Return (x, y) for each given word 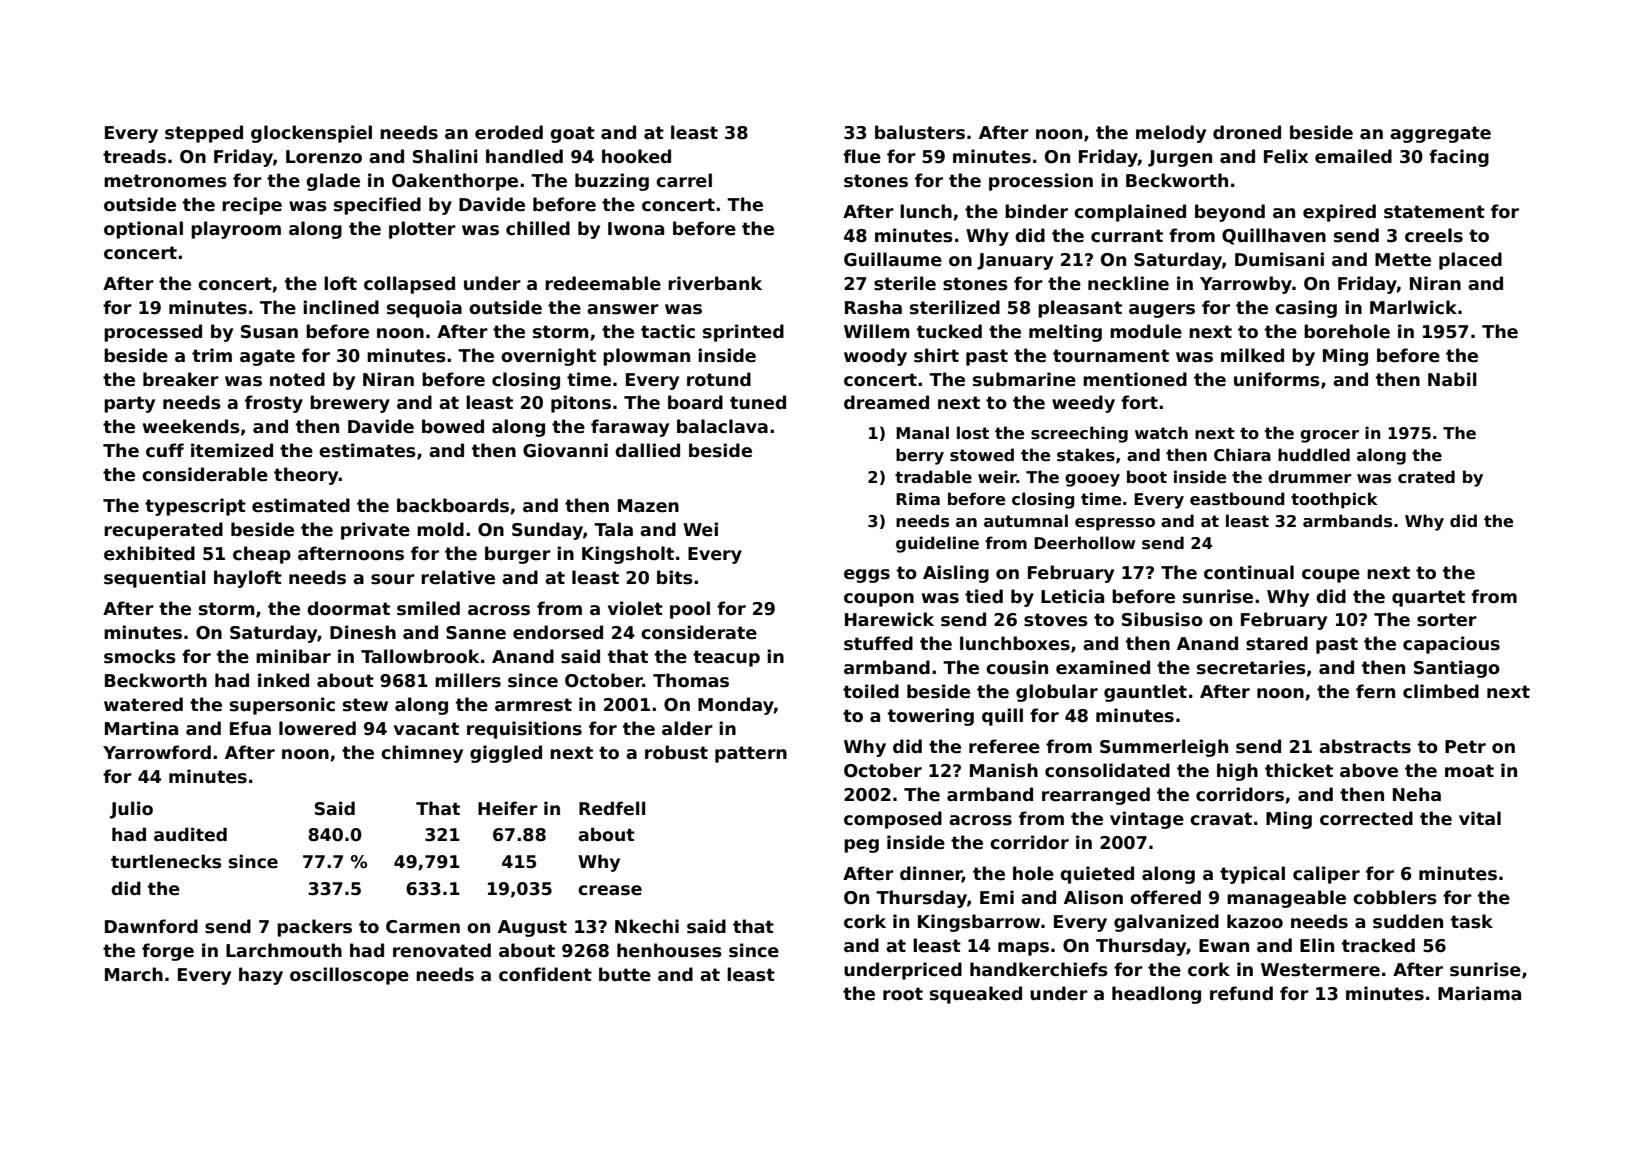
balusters (920, 132)
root (903, 994)
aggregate (1440, 134)
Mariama (1479, 993)
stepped (204, 134)
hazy (261, 976)
